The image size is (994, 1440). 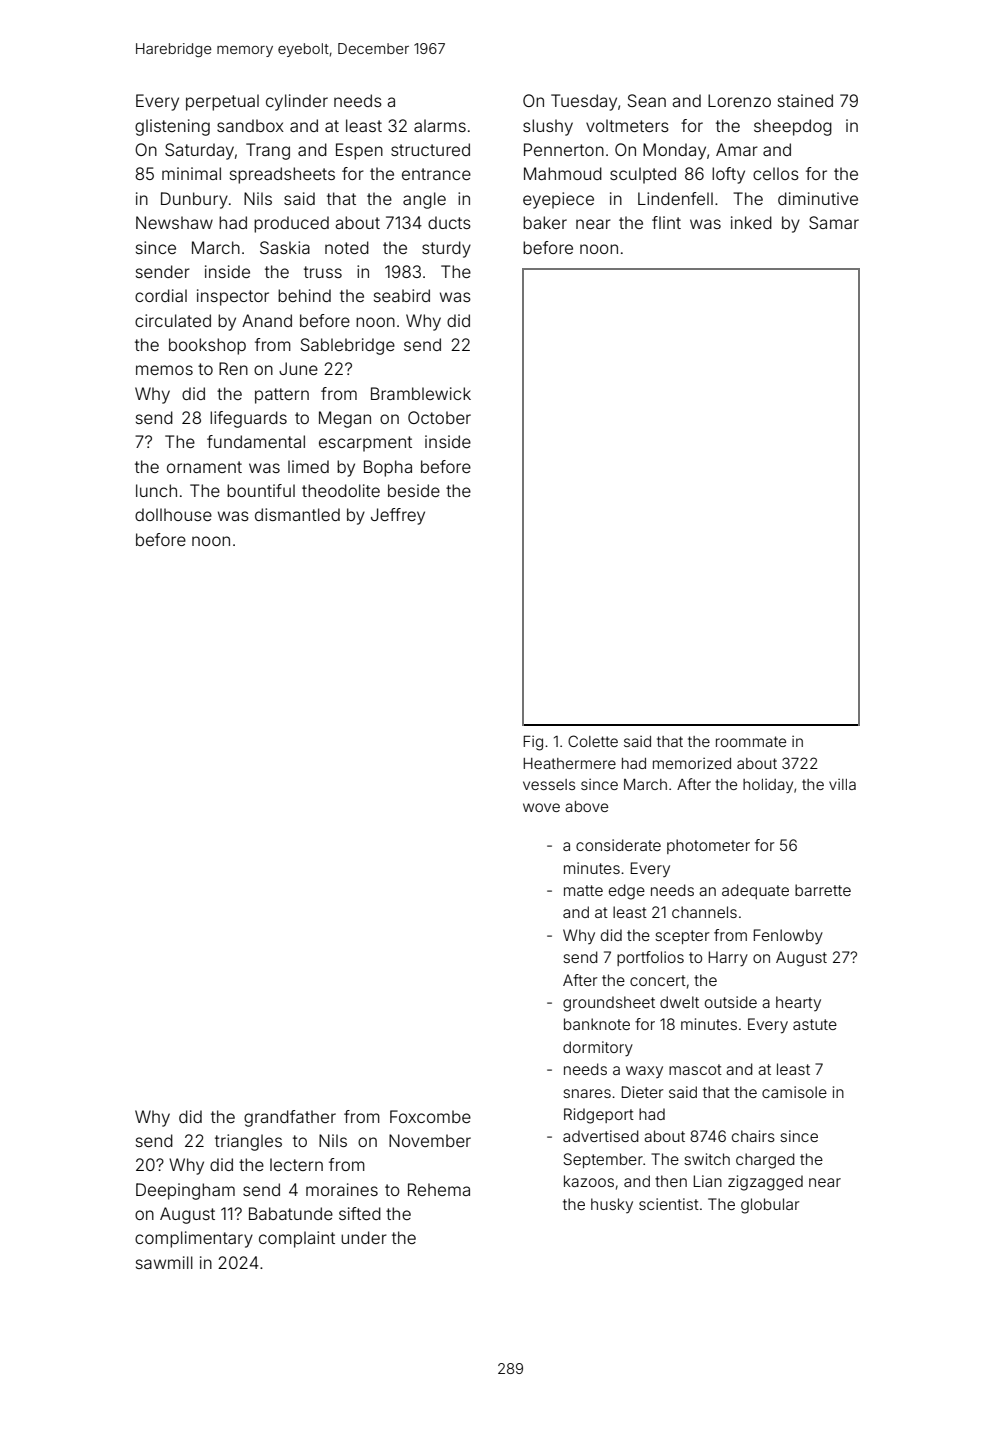 I want to click on Fig, so click(x=533, y=743).
